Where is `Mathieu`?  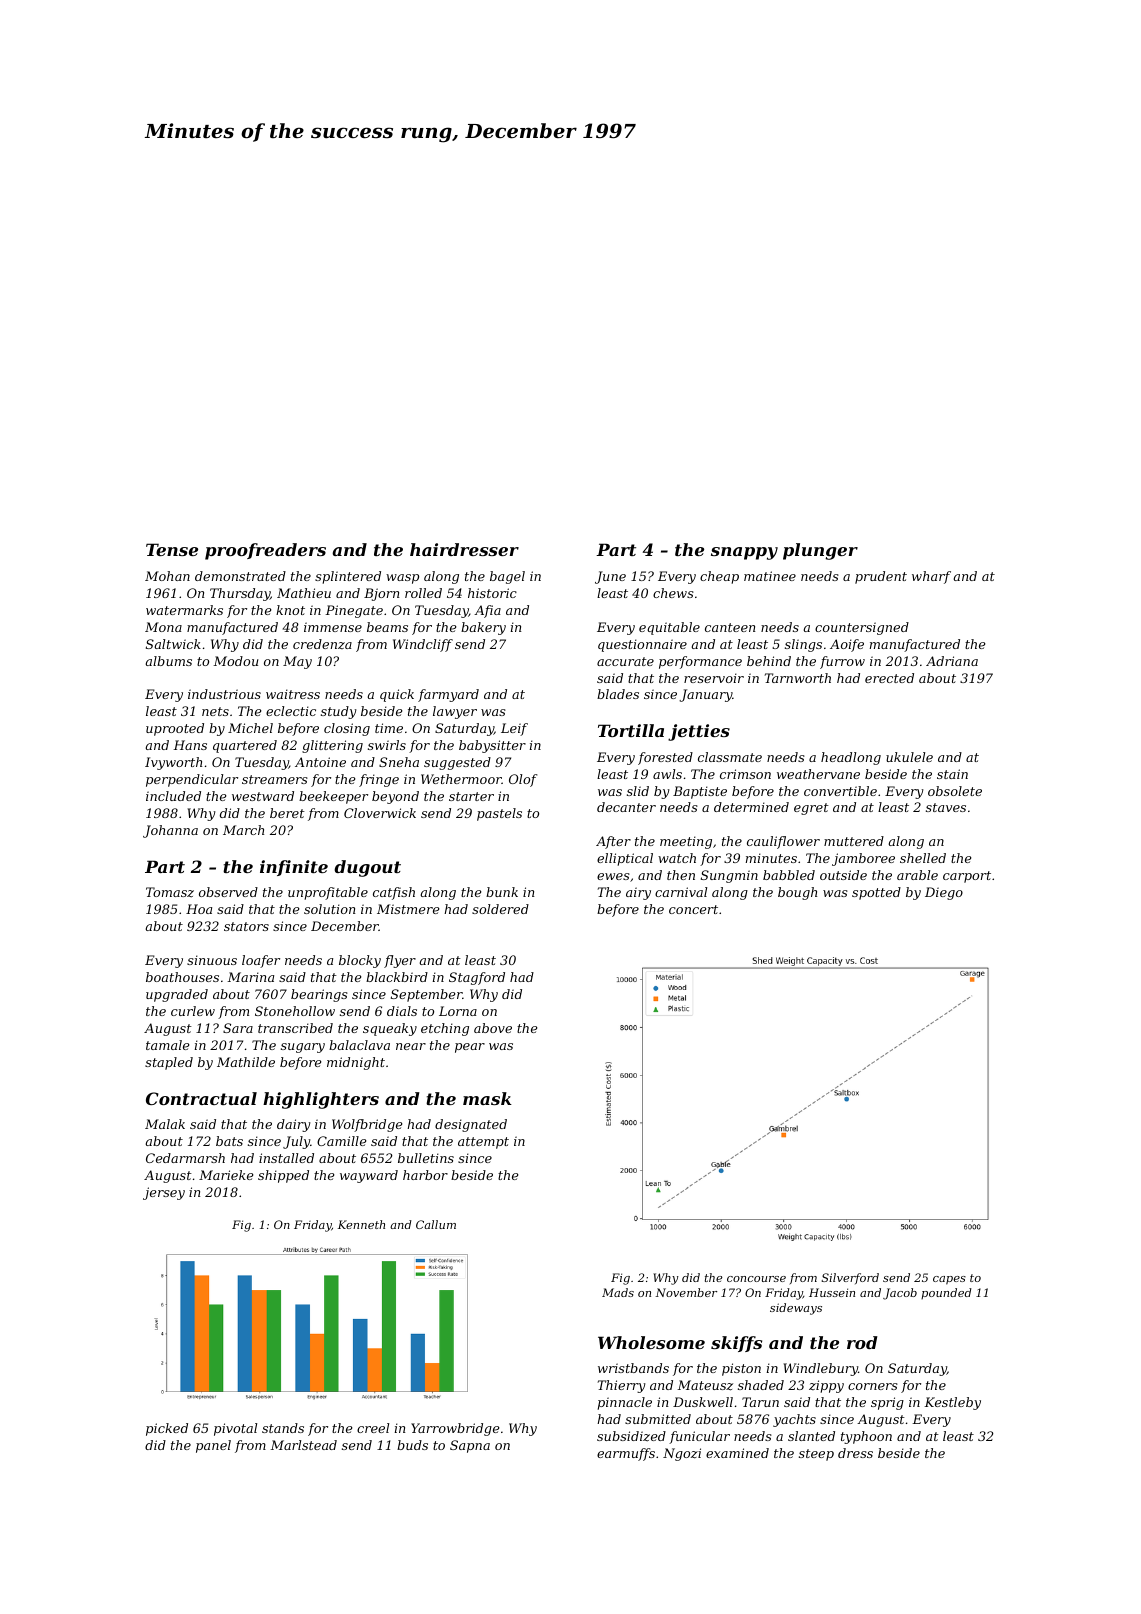 Mathieu is located at coordinates (304, 593).
